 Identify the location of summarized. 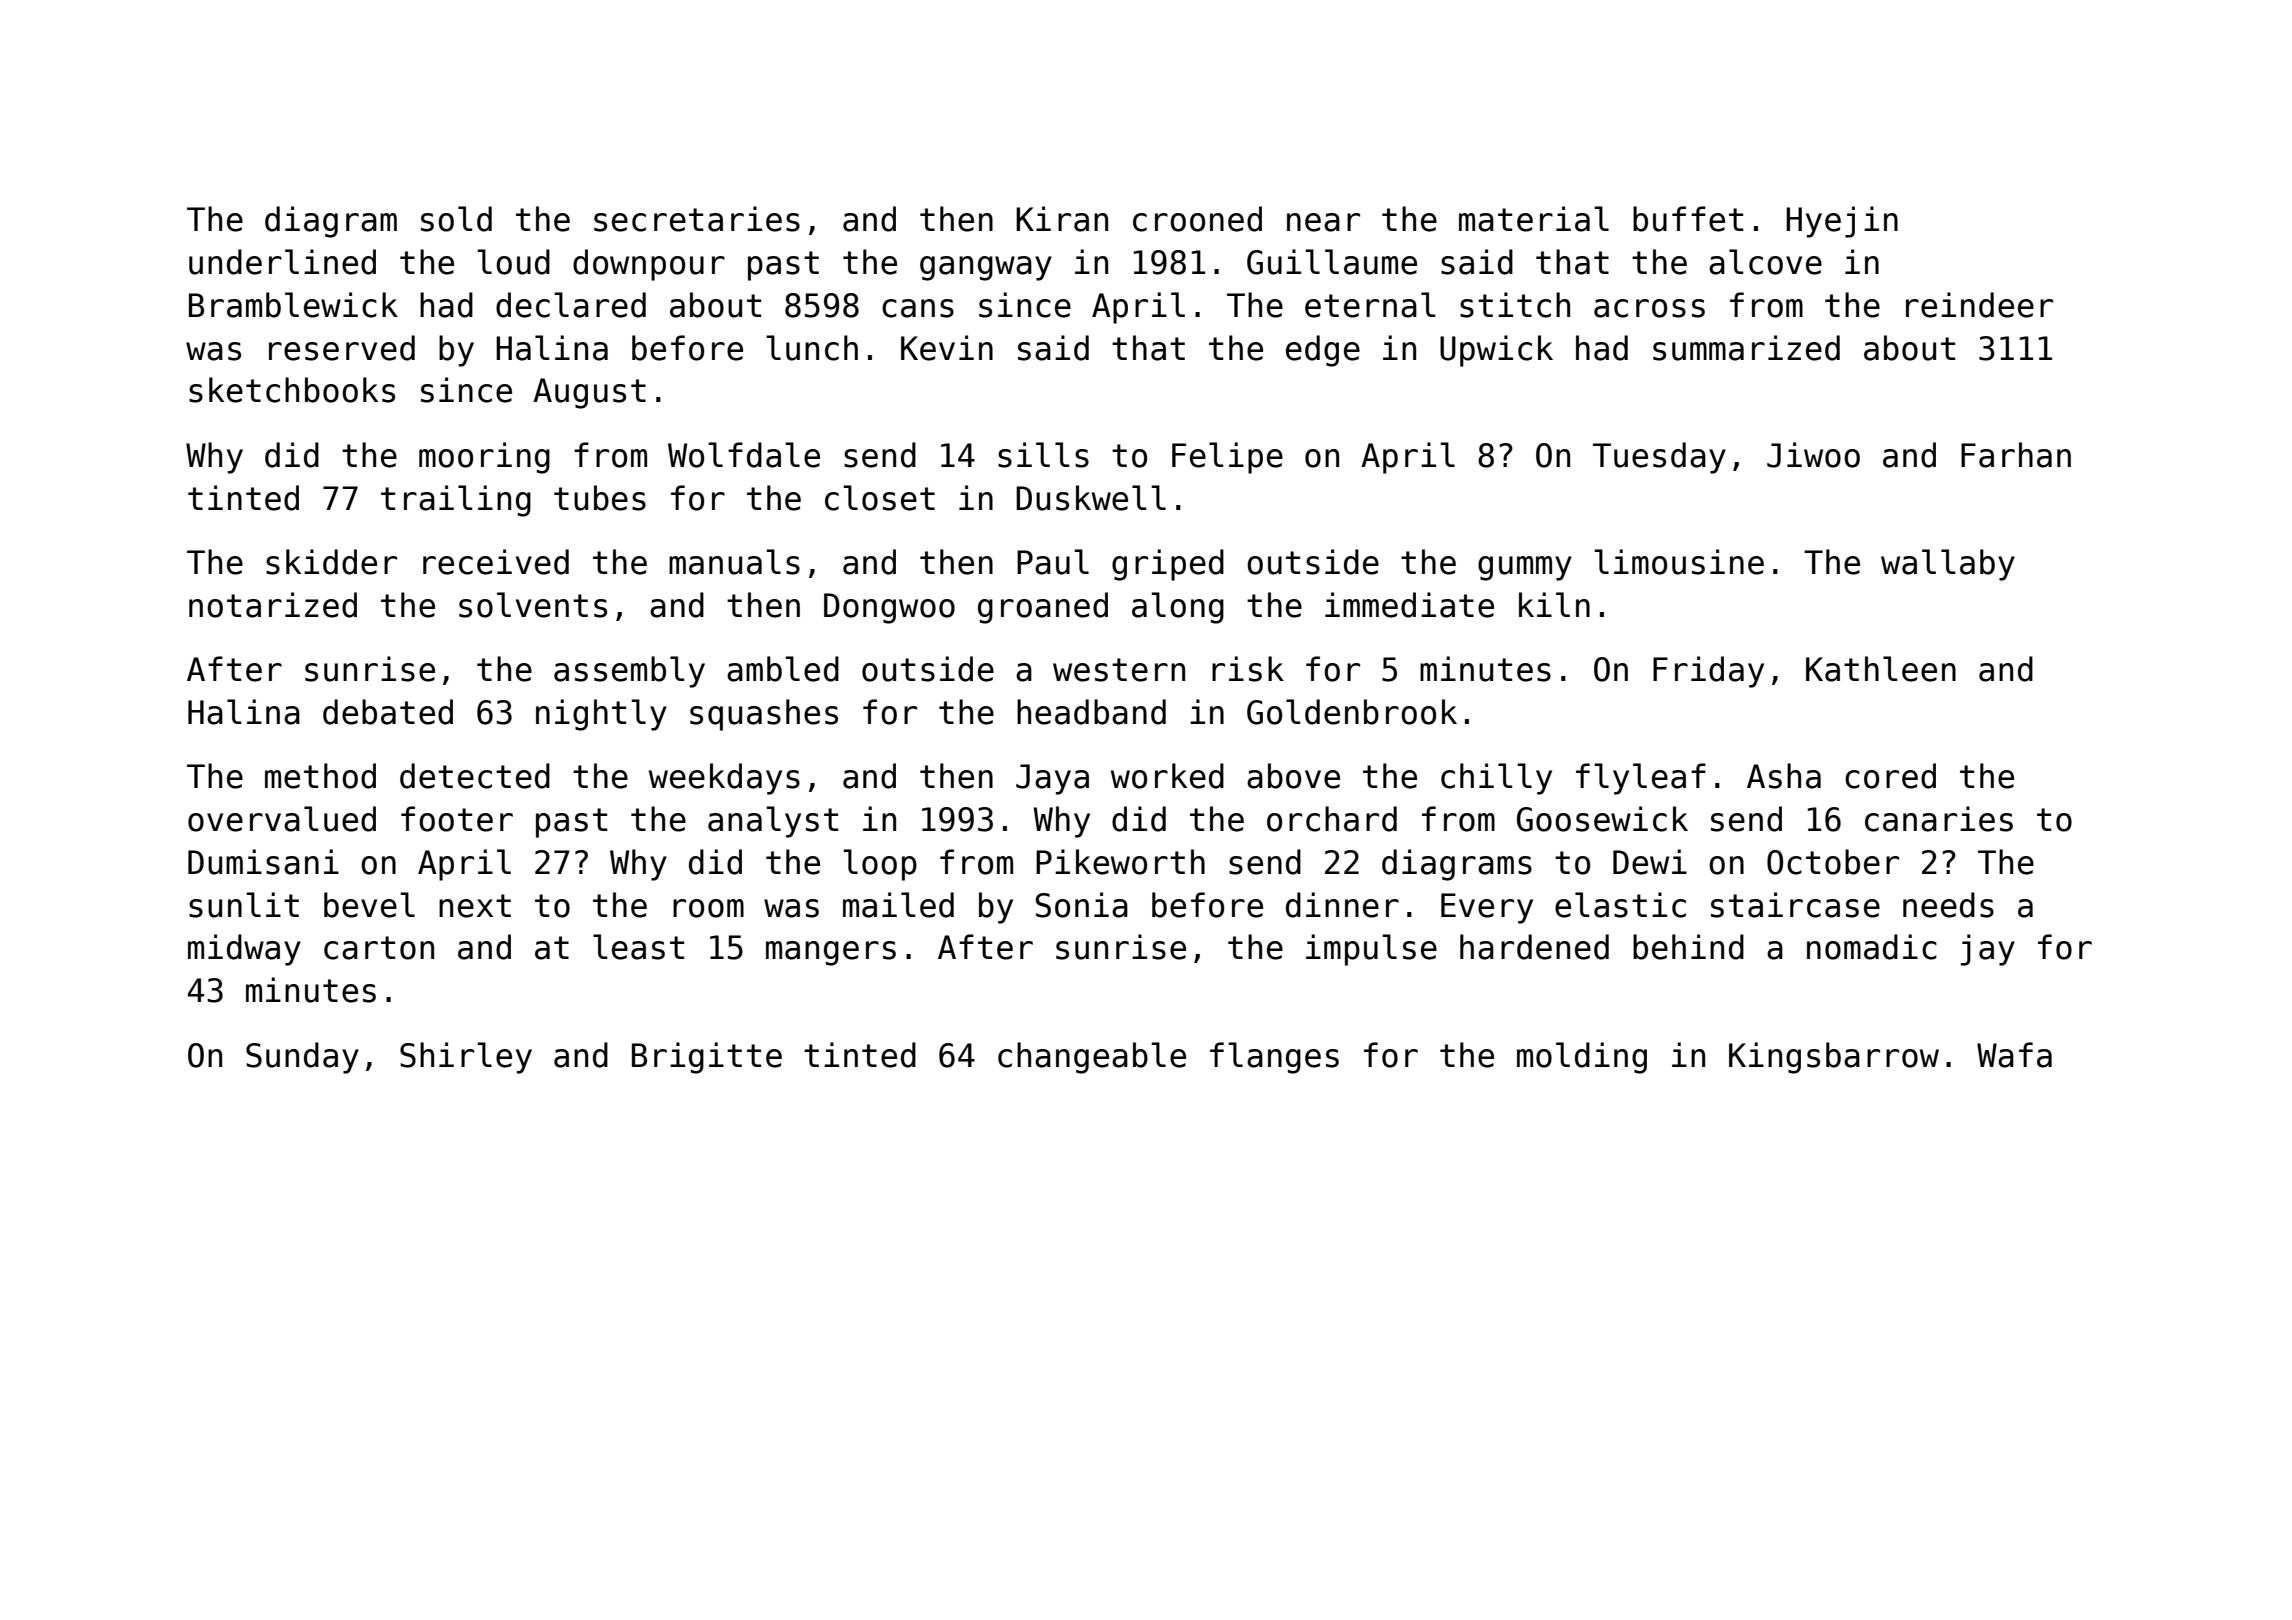
(1746, 348).
